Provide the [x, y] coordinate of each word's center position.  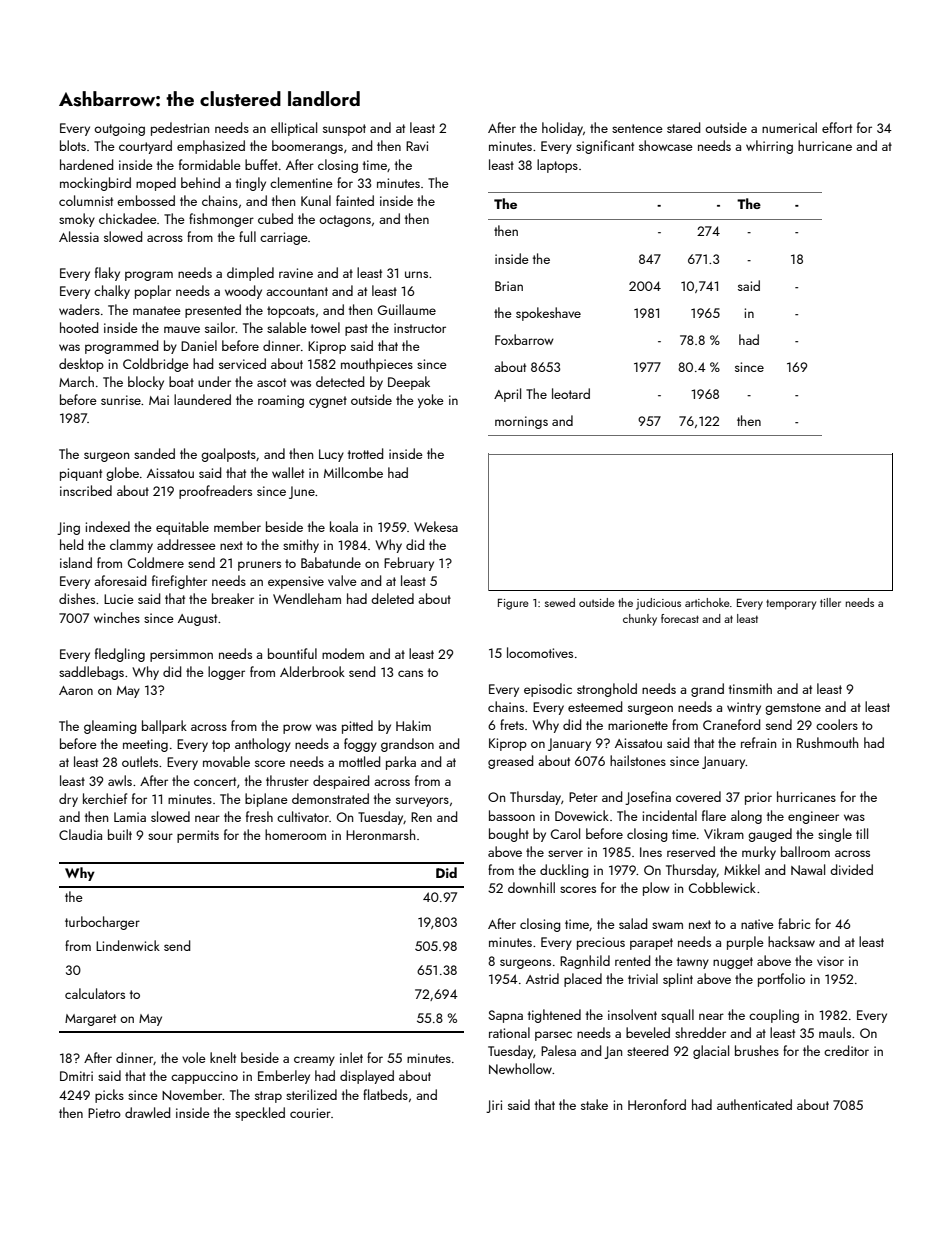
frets [512, 724]
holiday [562, 129]
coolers [837, 724]
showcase [666, 145]
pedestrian [180, 129]
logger [226, 673]
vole [194, 1057]
